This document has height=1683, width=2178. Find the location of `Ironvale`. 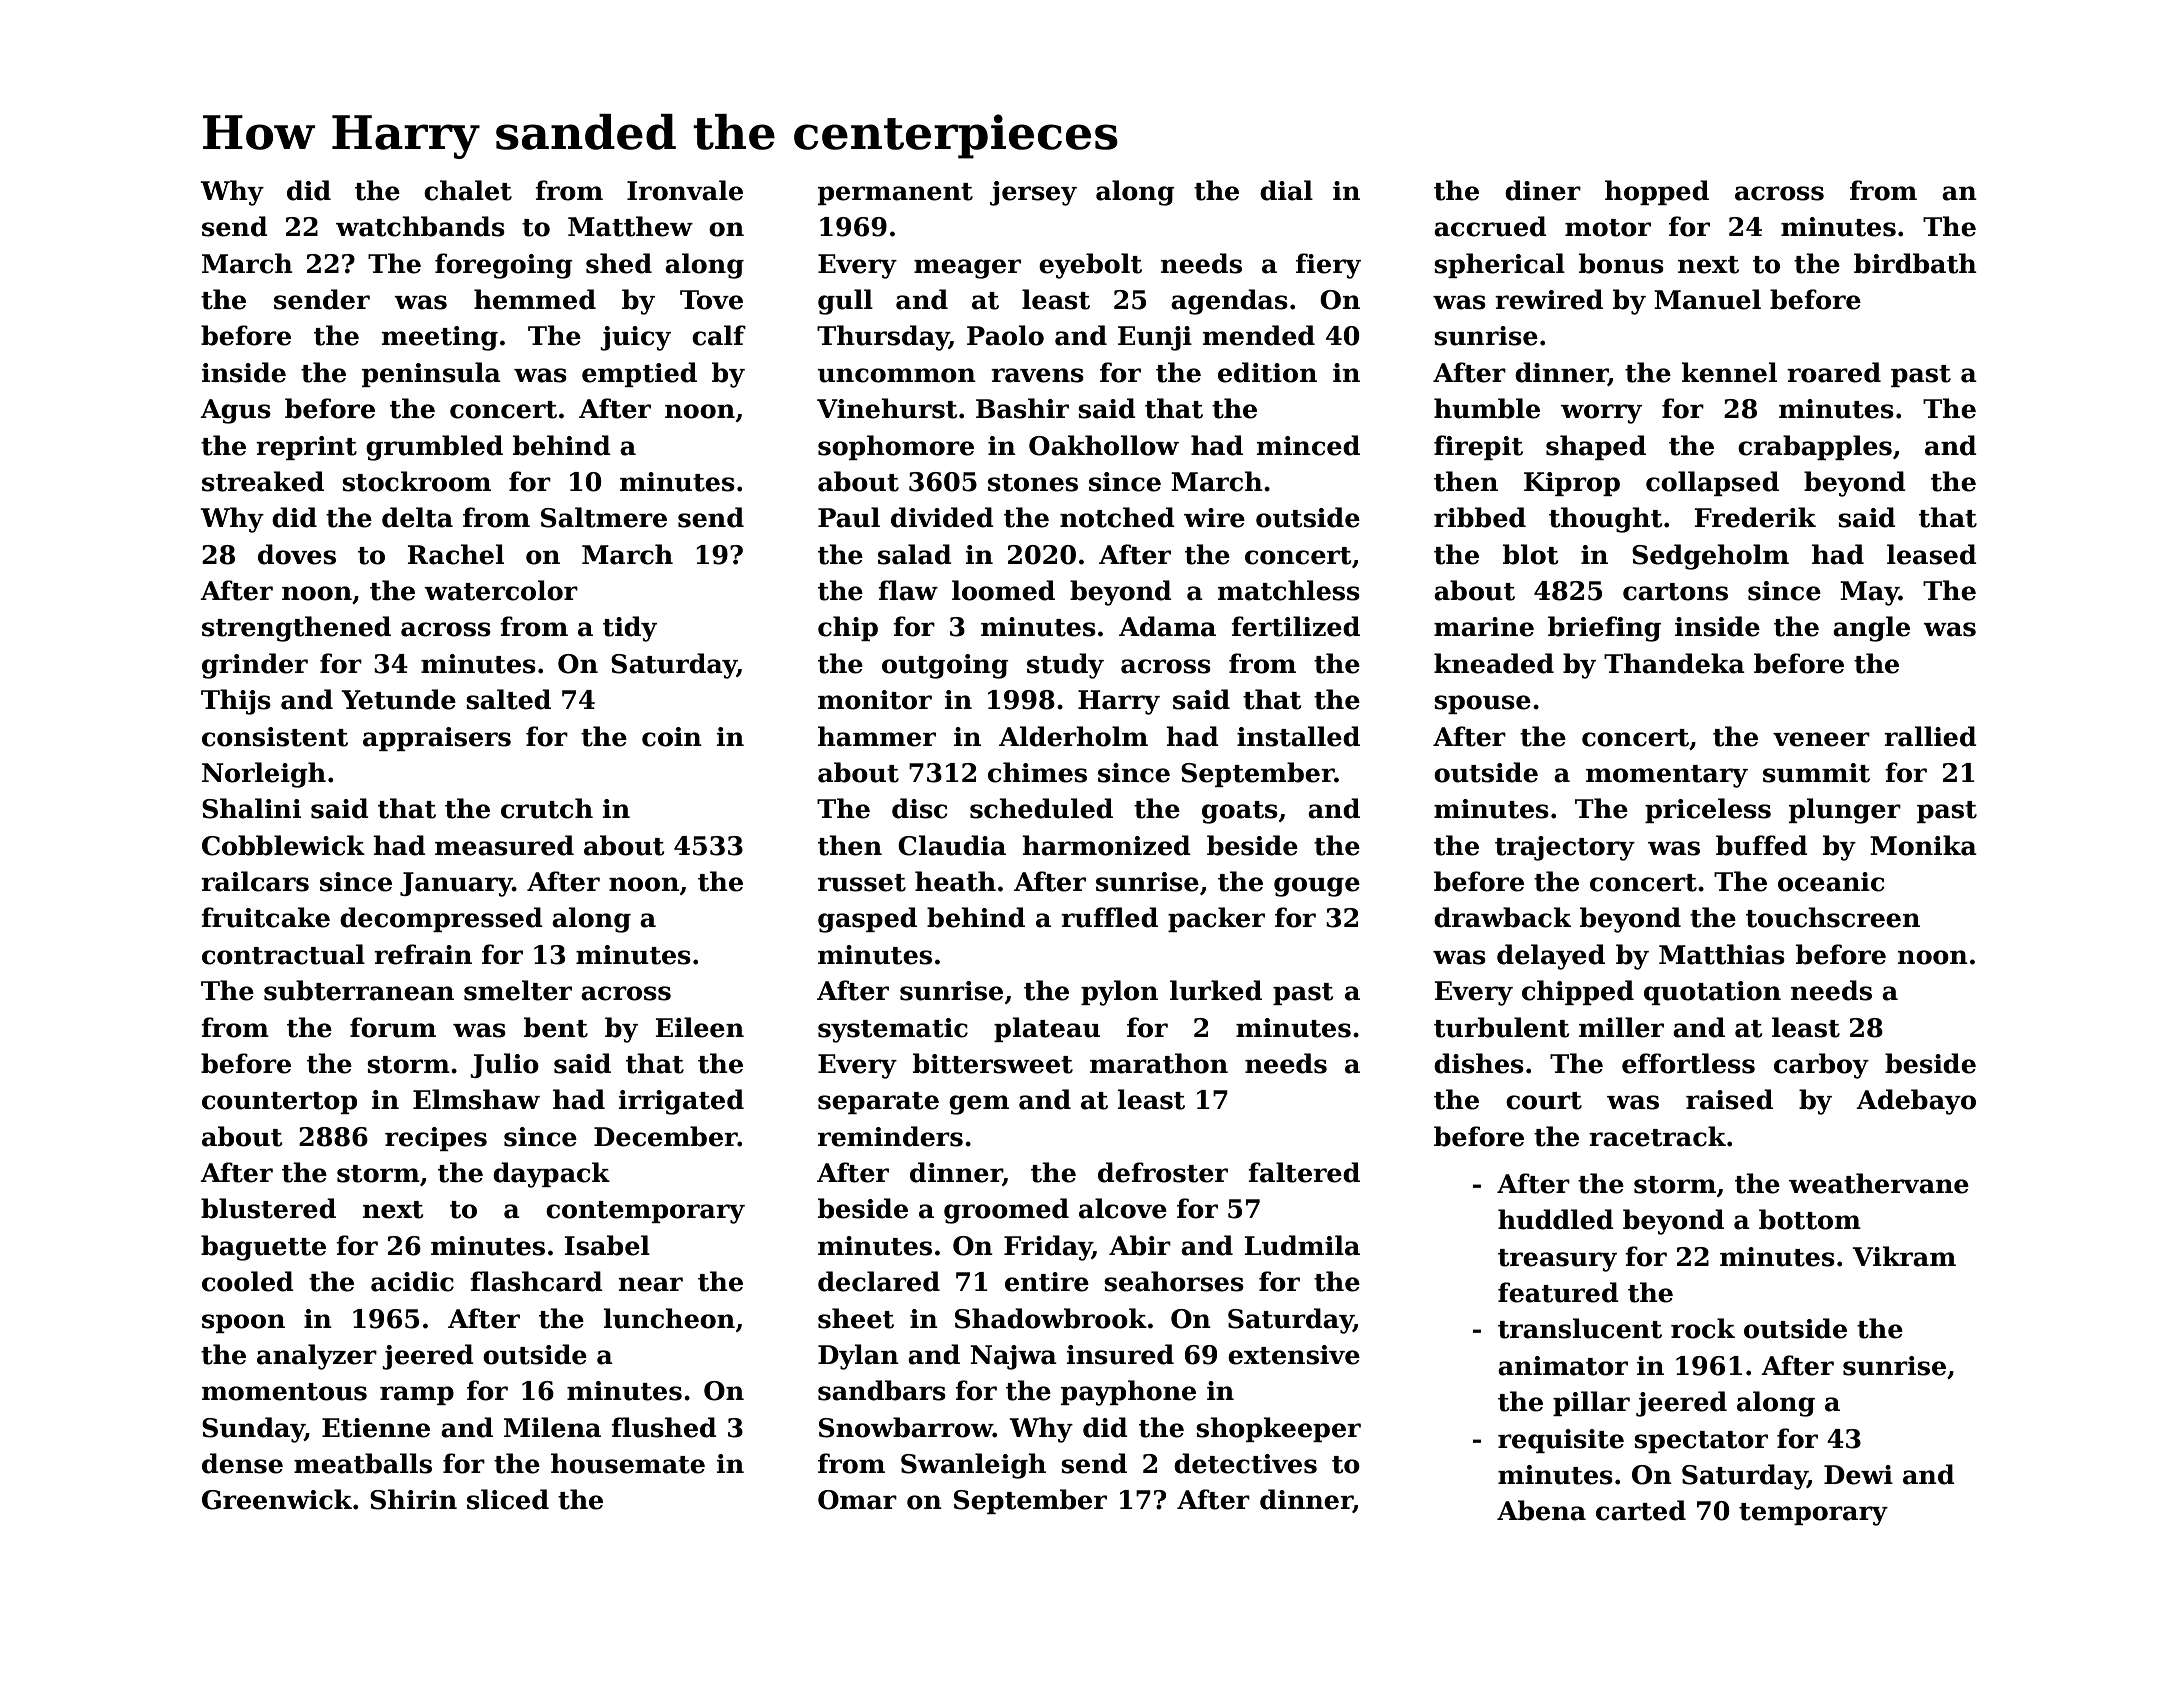

Ironvale is located at coordinates (685, 190).
